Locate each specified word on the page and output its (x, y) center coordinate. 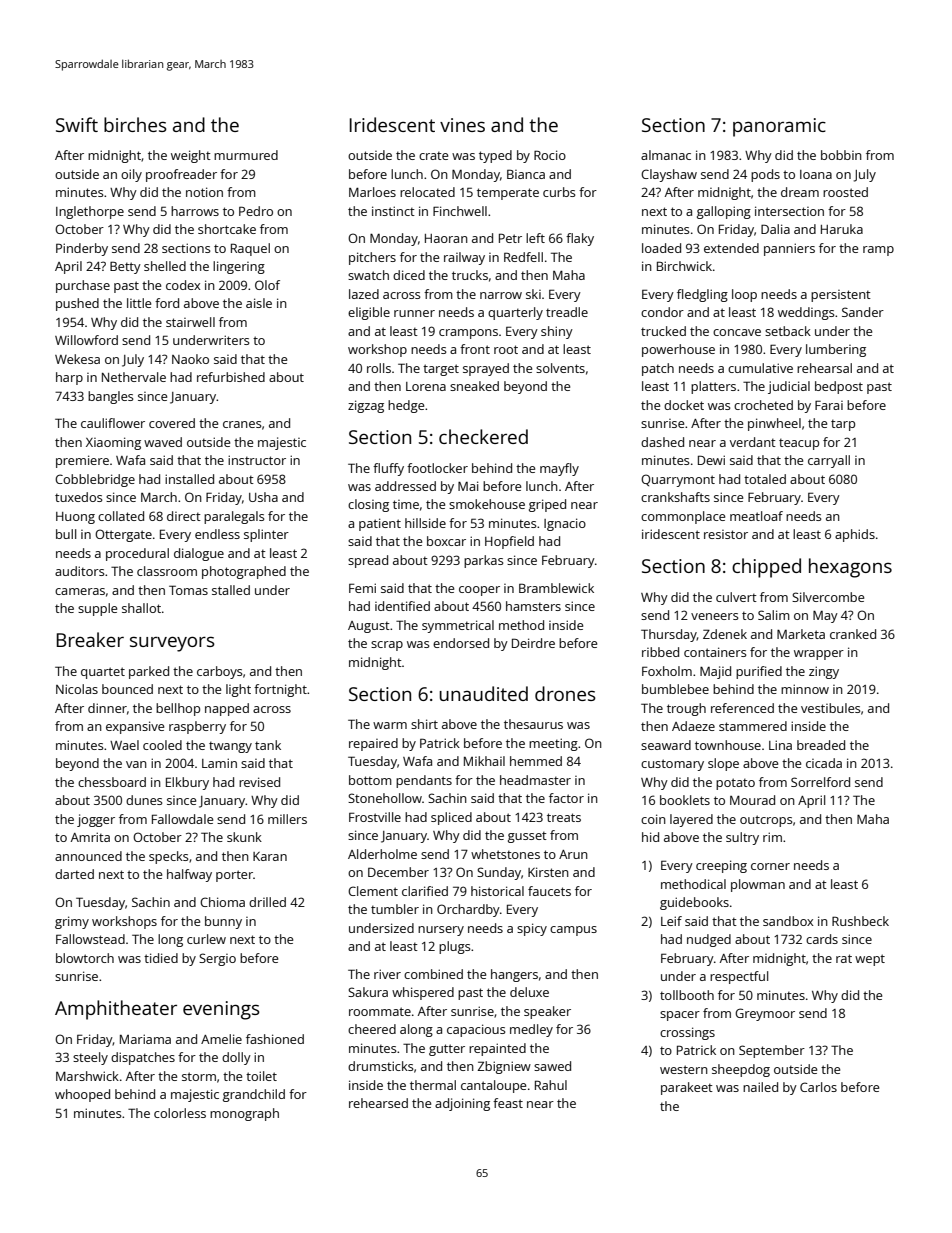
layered (691, 820)
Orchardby (468, 910)
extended (731, 248)
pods (765, 175)
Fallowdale (182, 819)
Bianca (526, 174)
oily (131, 175)
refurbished (231, 377)
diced (409, 275)
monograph (244, 1114)
